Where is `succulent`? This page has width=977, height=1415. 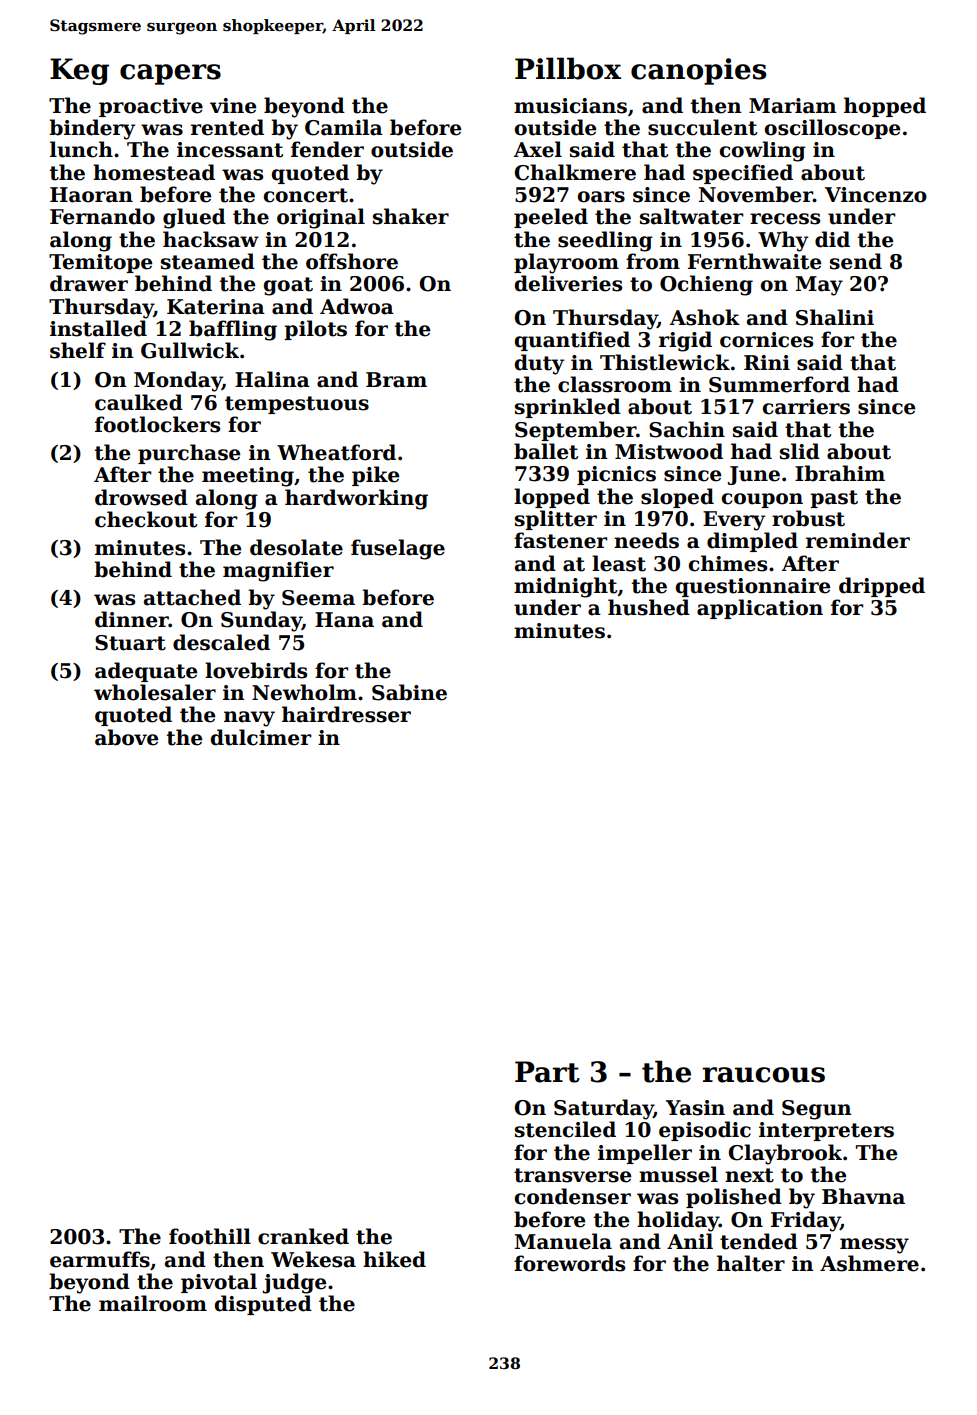
succulent is located at coordinates (702, 127).
